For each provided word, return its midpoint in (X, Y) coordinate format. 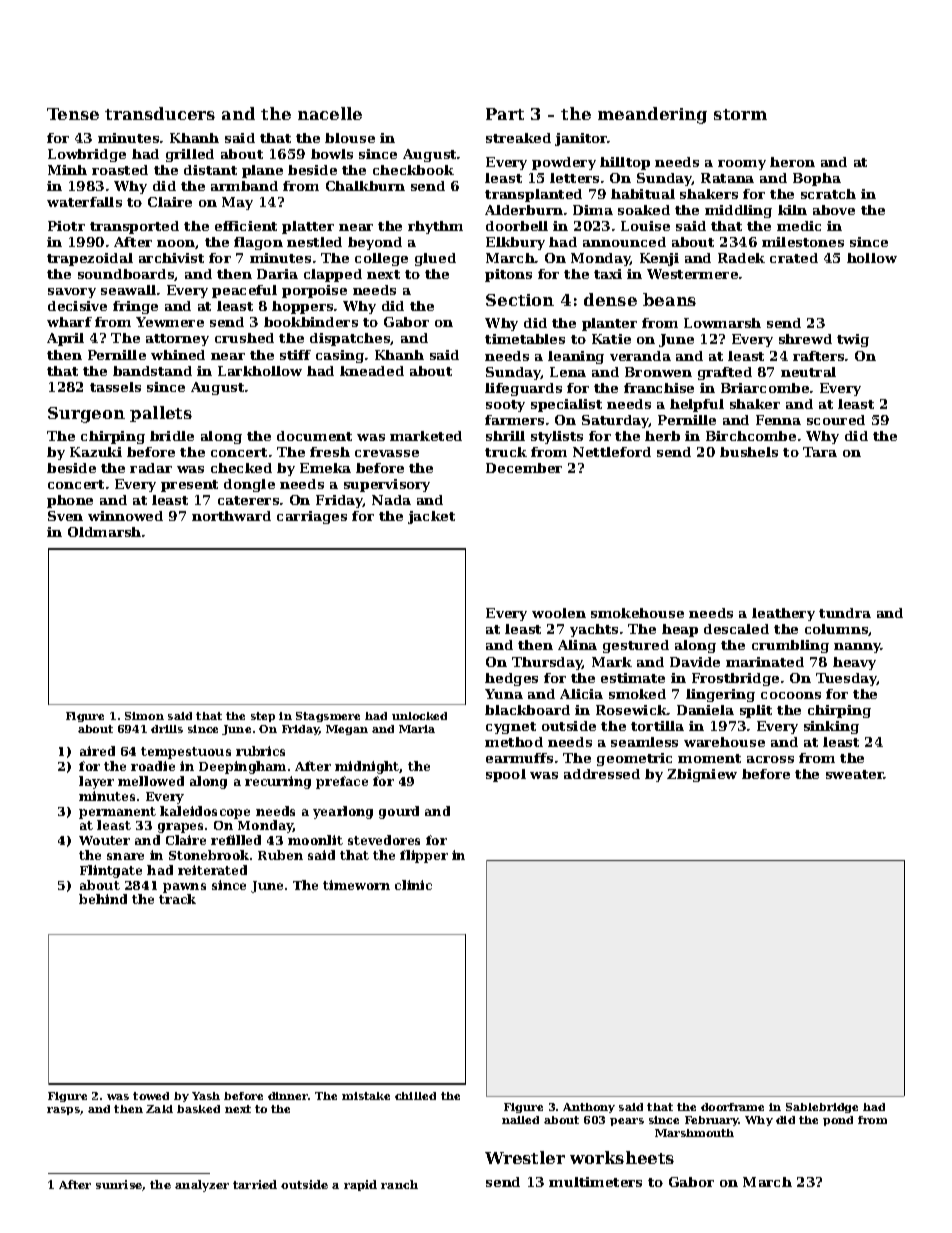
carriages (312, 517)
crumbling (790, 646)
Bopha (817, 179)
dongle (249, 485)
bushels (749, 452)
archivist (171, 258)
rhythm (435, 227)
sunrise (119, 1185)
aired (97, 751)
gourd (399, 812)
